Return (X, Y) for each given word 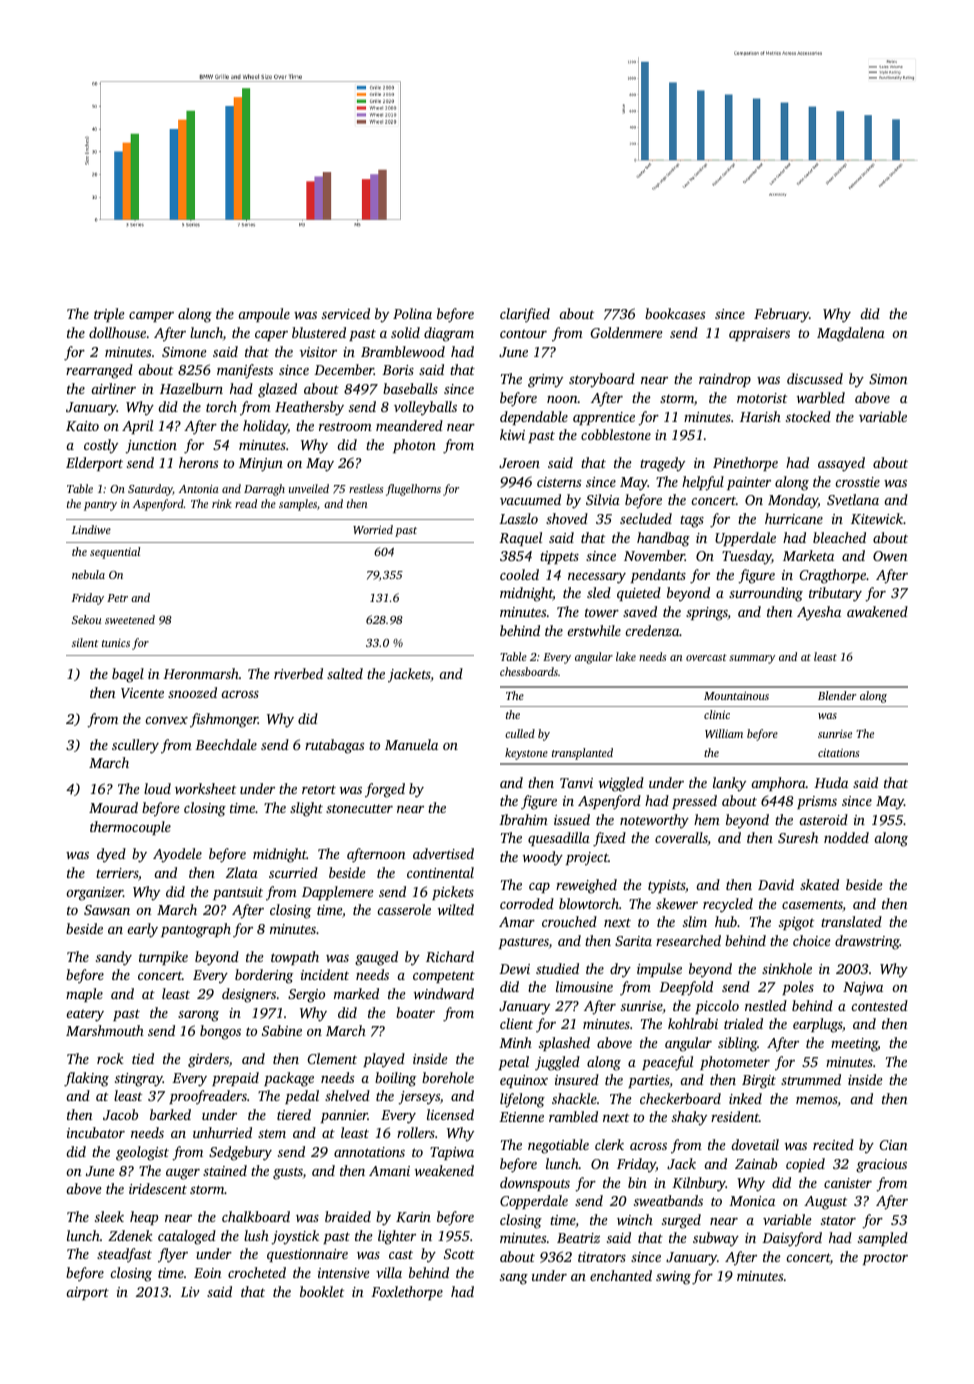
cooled (519, 574)
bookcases (675, 313)
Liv (190, 1292)
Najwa (863, 989)
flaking (86, 1079)
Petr (117, 598)
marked (356, 993)
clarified (525, 315)
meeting (854, 1045)
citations (838, 752)
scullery (135, 746)
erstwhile (594, 630)
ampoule (264, 315)
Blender (837, 695)
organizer (94, 894)
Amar (517, 922)
